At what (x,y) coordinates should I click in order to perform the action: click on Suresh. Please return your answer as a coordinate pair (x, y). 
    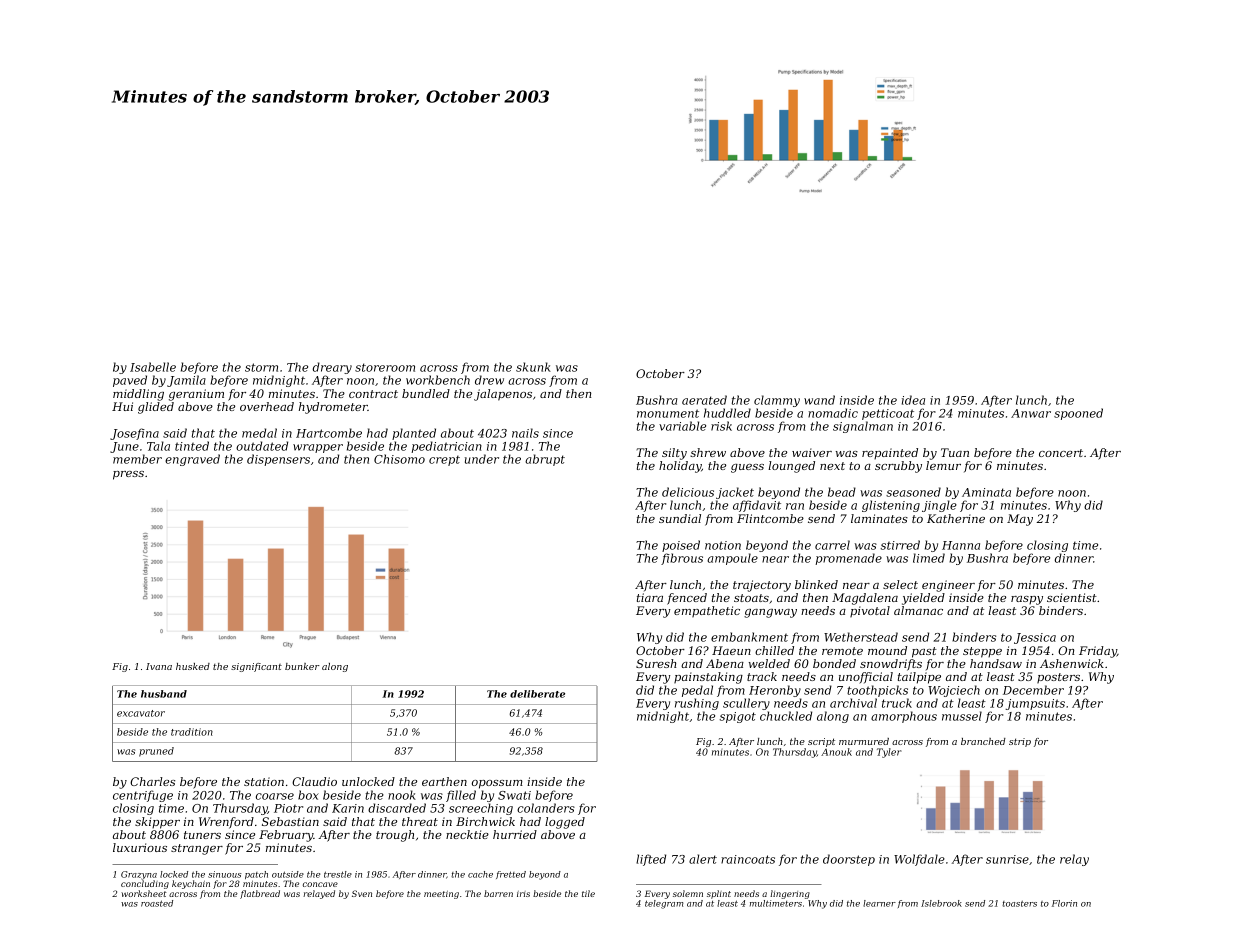
    Looking at the image, I should click on (656, 663).
